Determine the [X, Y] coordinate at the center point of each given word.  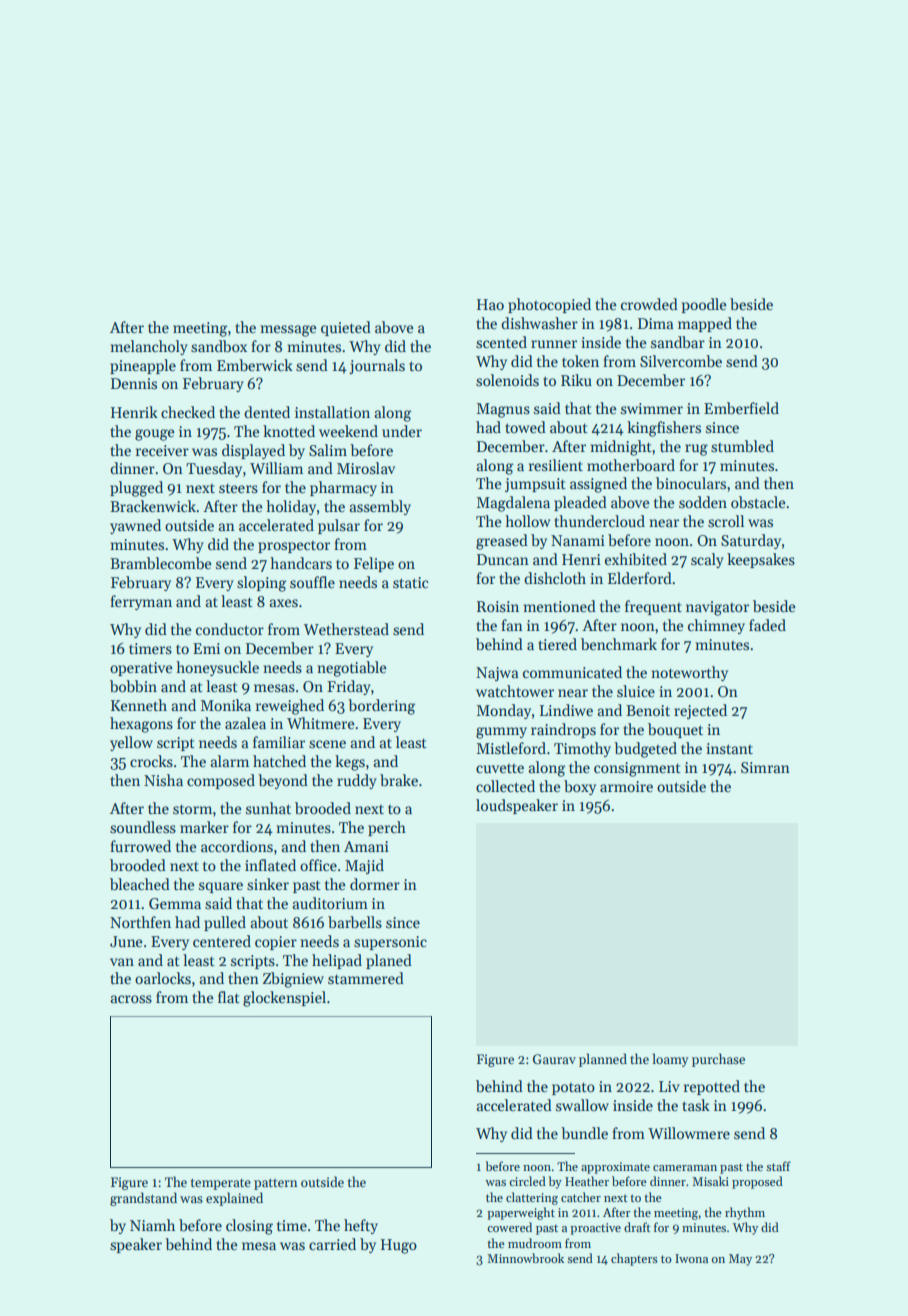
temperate [221, 1184]
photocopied [549, 305]
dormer [375, 884]
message [288, 331]
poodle [704, 305]
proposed [757, 1182]
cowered [510, 1227]
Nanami [578, 540]
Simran [765, 767]
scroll [726, 521]
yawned [135, 526]
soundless [143, 827]
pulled [225, 923]
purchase [718, 1060]
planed [389, 961]
